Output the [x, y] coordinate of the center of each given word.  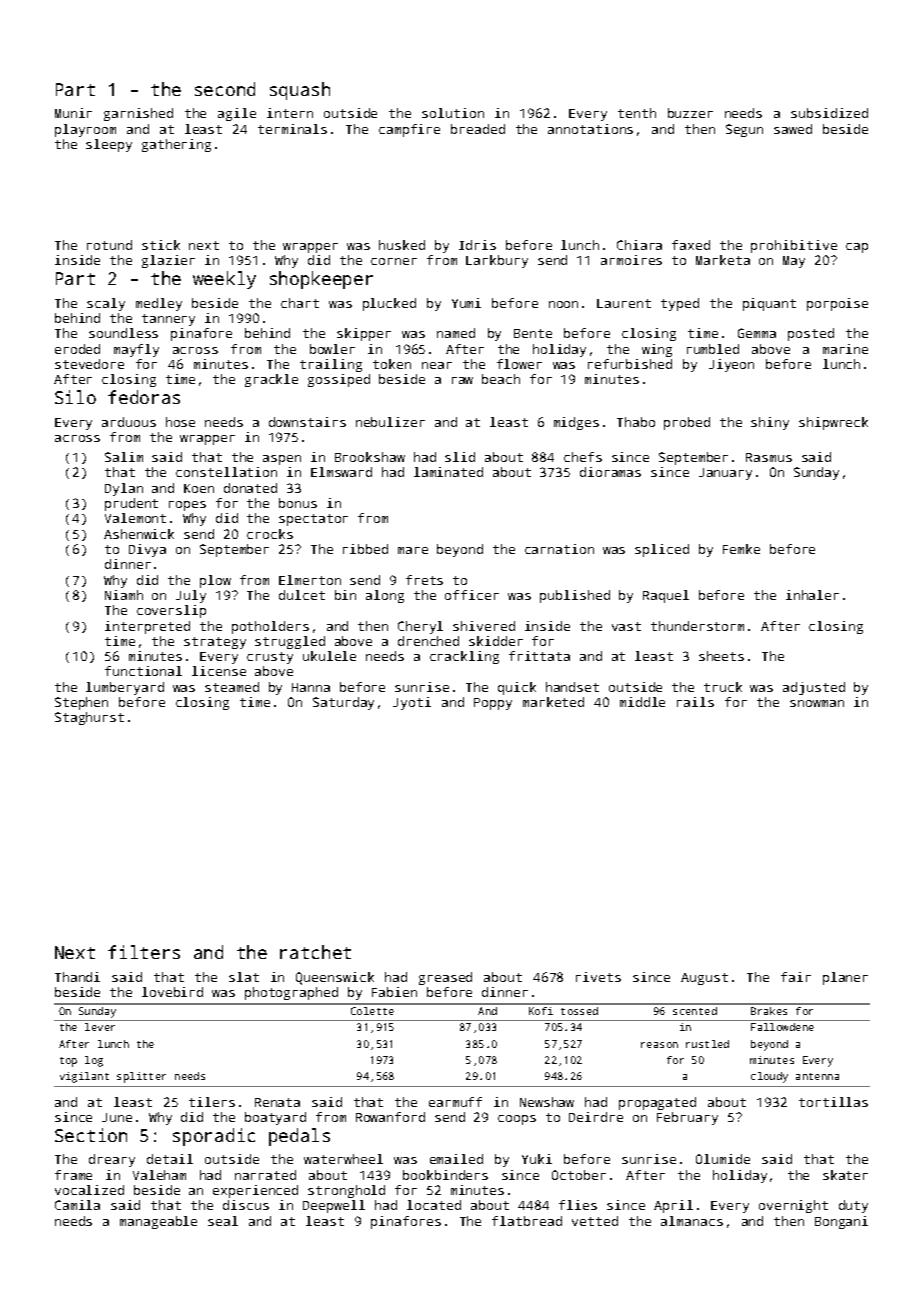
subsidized [829, 113]
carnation [559, 549]
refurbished [630, 364]
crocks [270, 534]
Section [91, 1135]
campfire [409, 130]
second [225, 89]
